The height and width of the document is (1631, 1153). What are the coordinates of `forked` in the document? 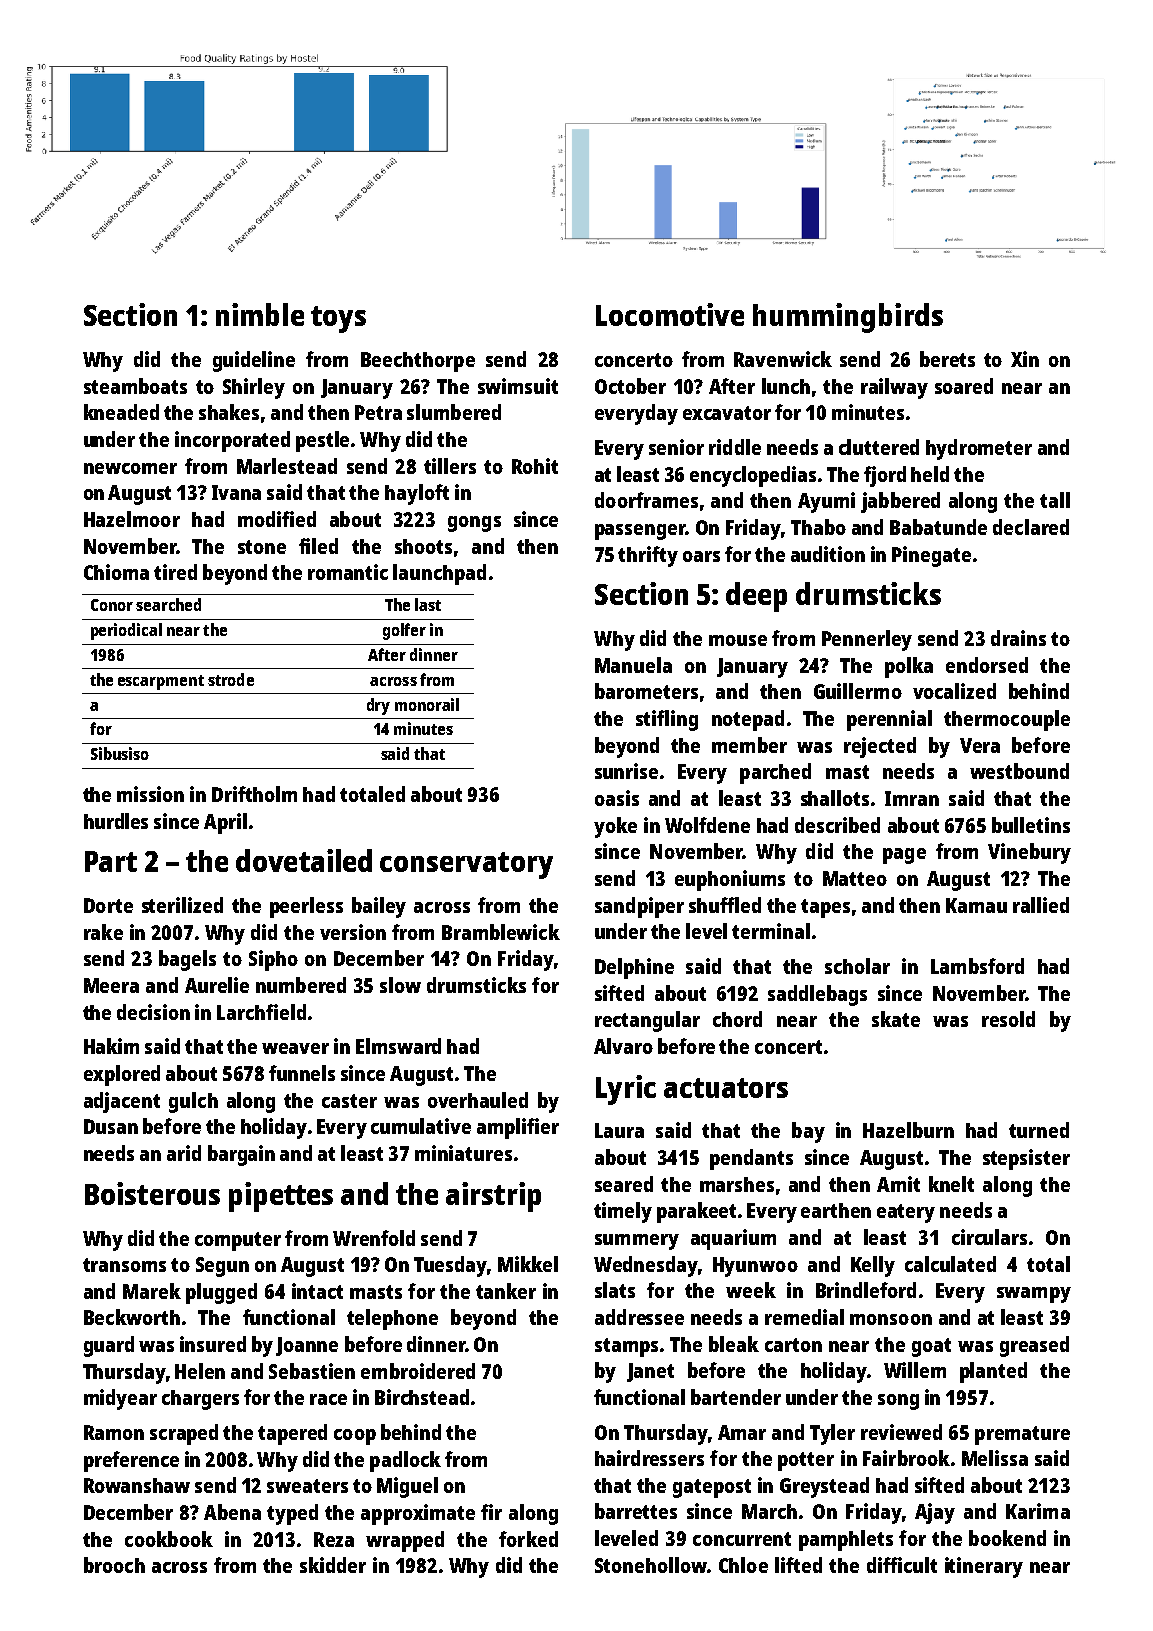 It's located at (528, 1539).
